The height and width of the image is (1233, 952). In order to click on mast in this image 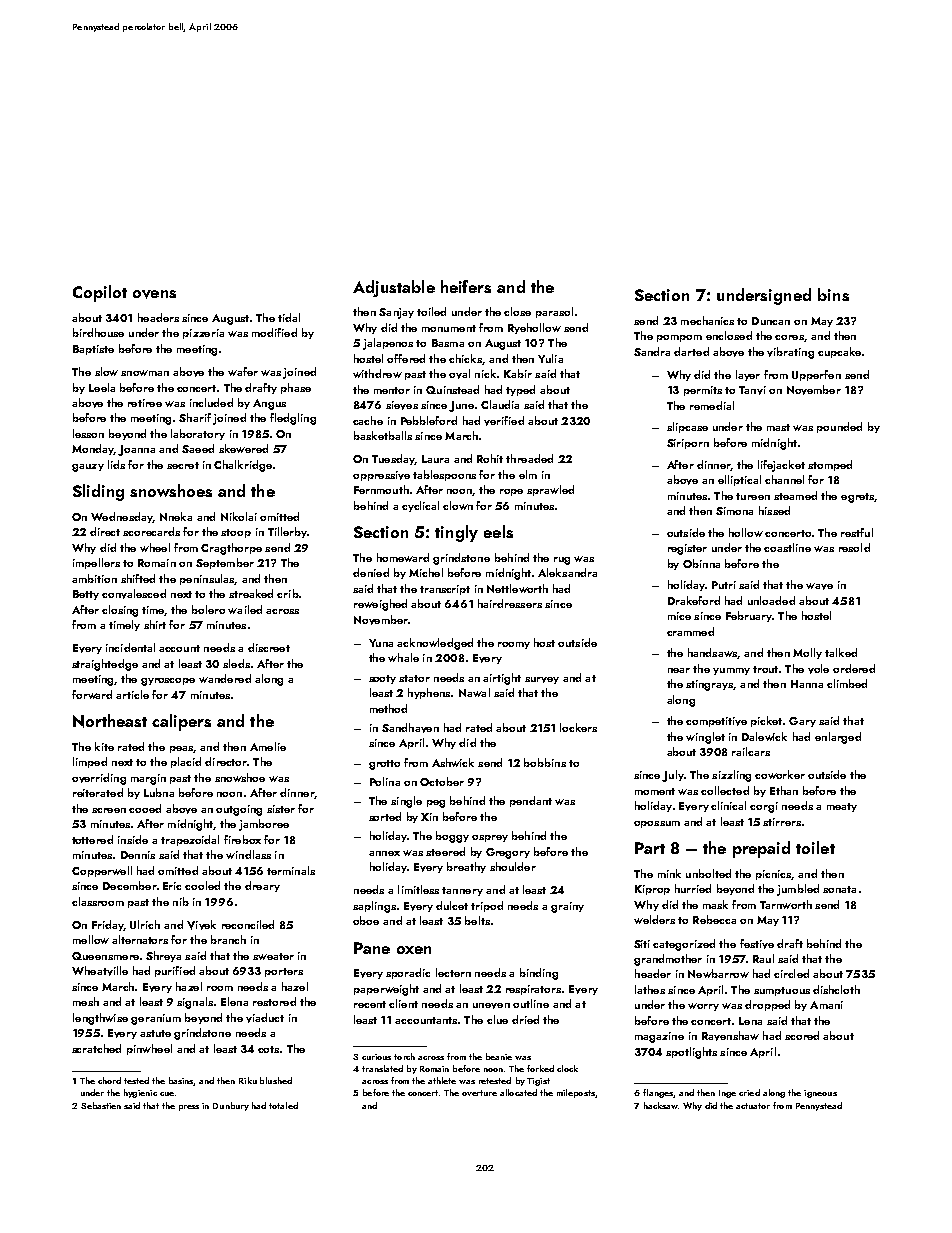, I will do `click(778, 427)`.
